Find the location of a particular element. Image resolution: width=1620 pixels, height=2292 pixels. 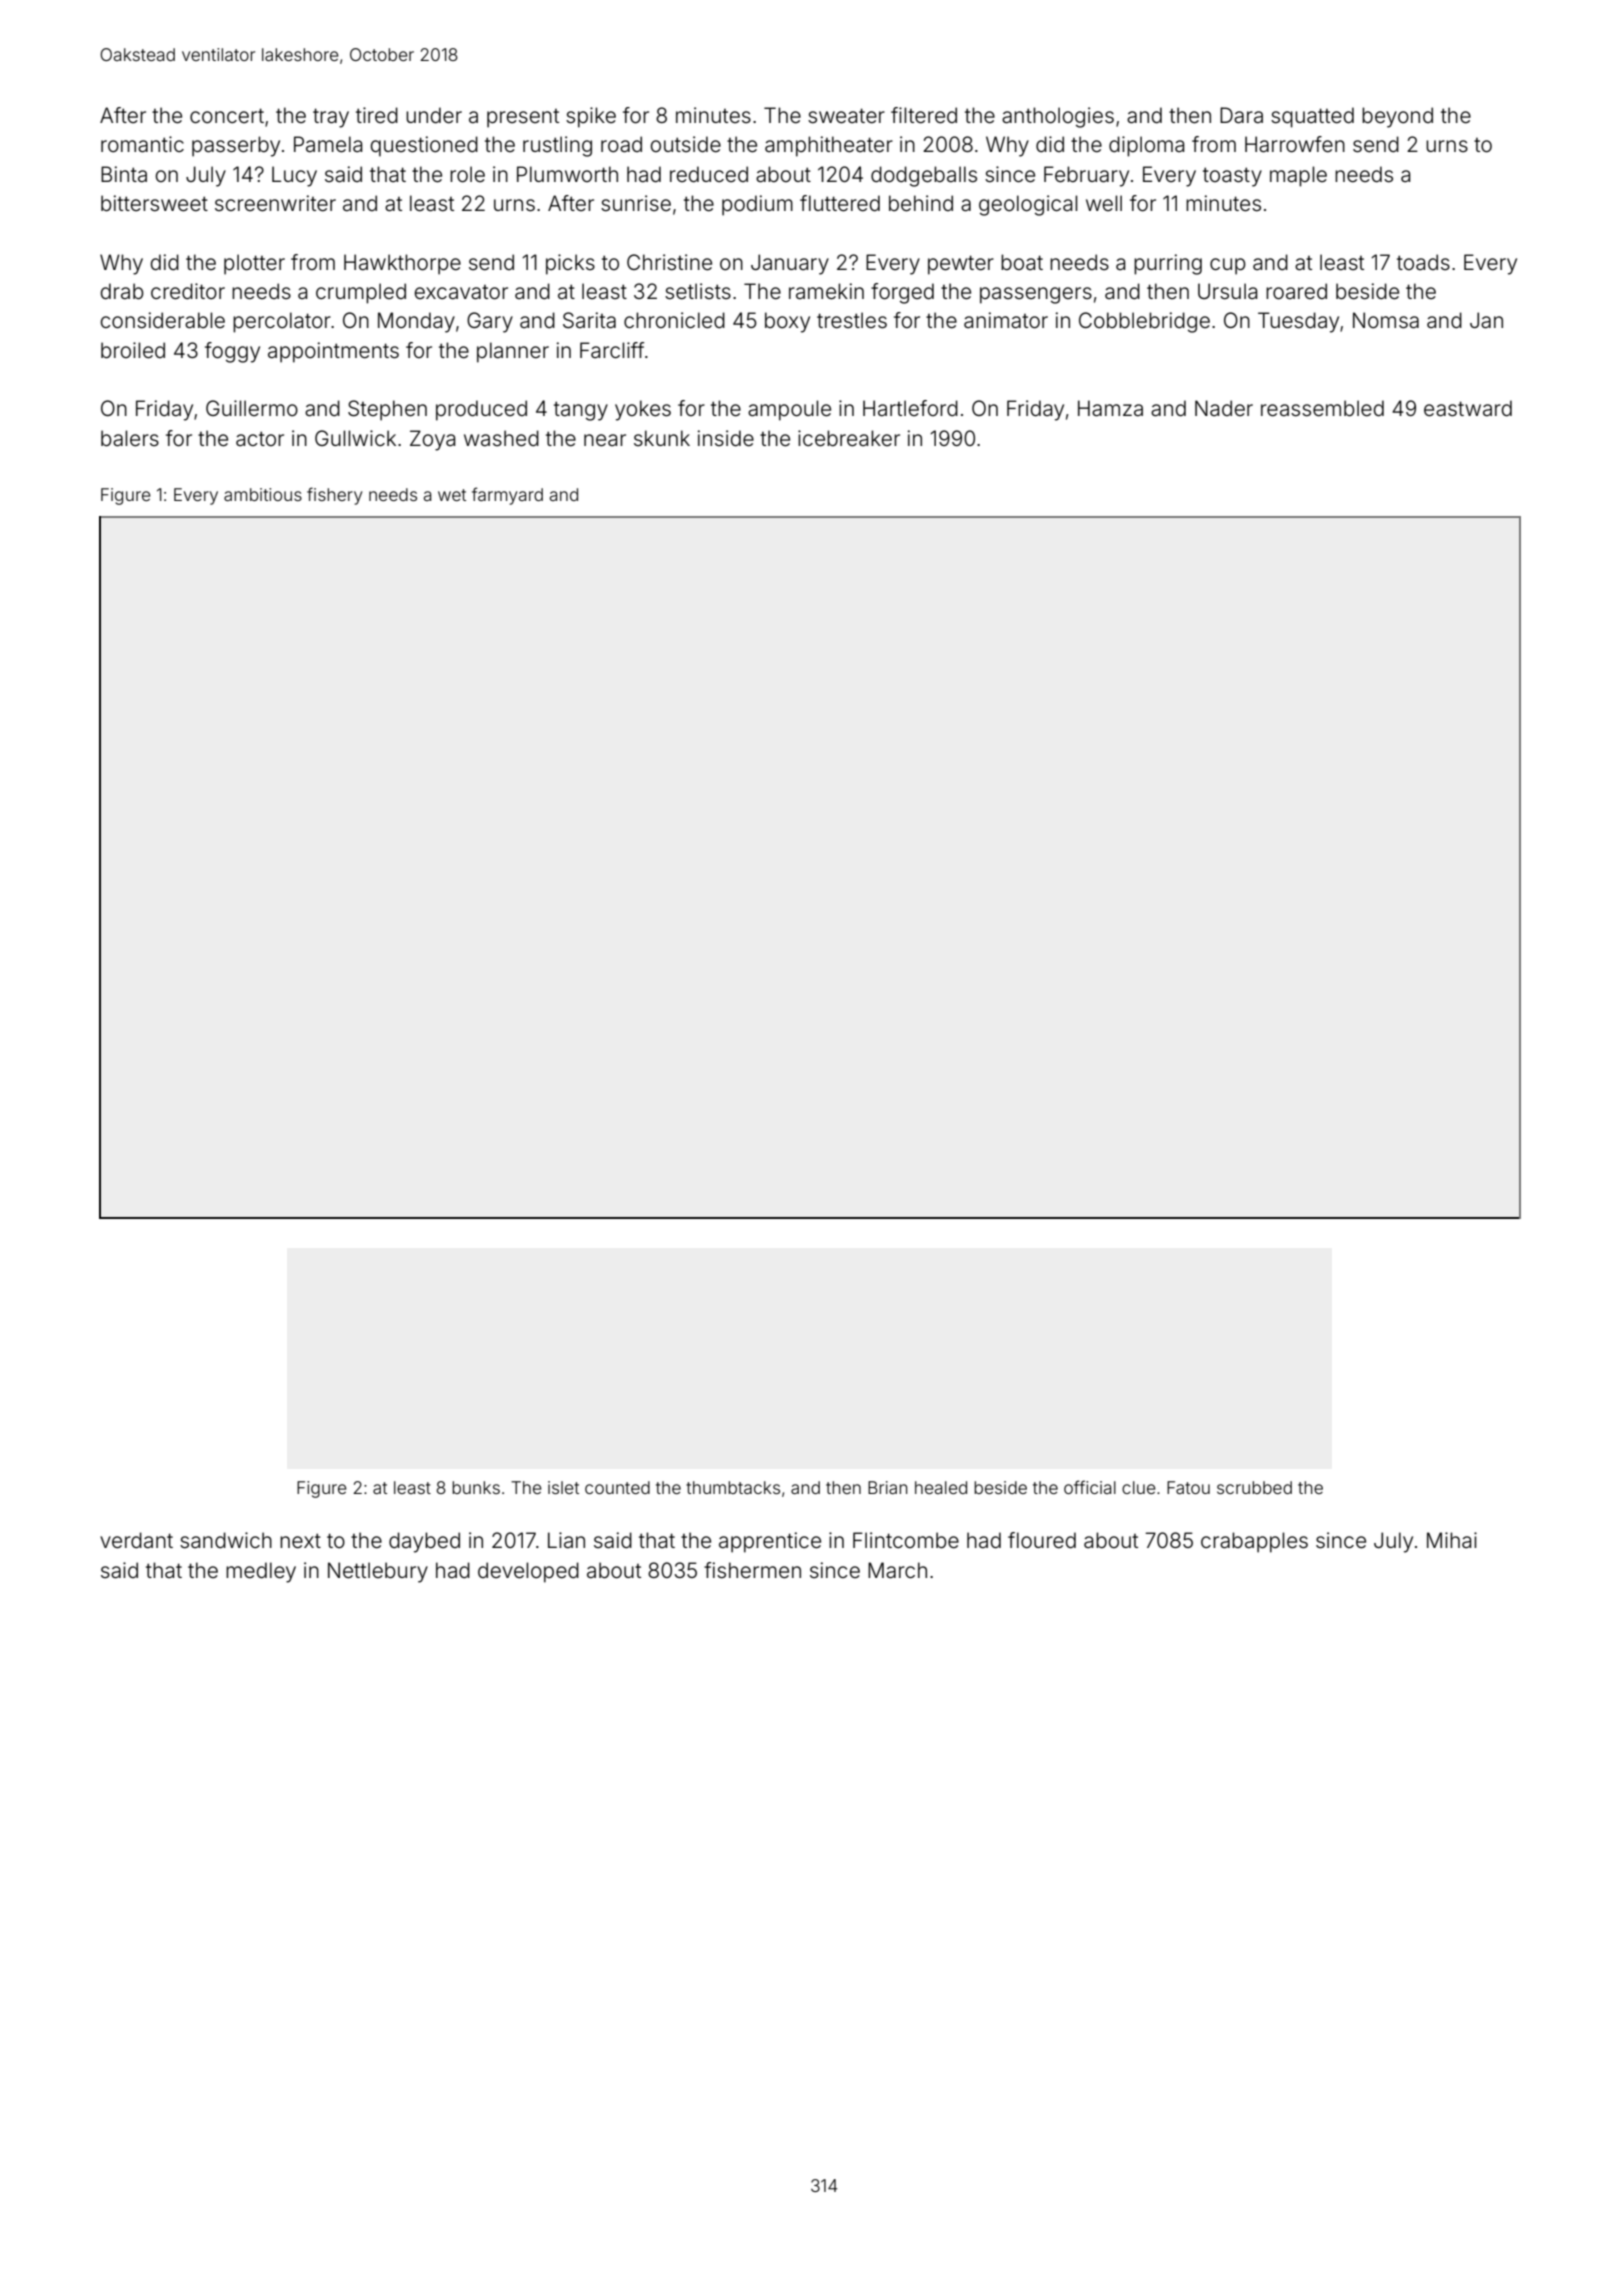

March is located at coordinates (897, 1570).
